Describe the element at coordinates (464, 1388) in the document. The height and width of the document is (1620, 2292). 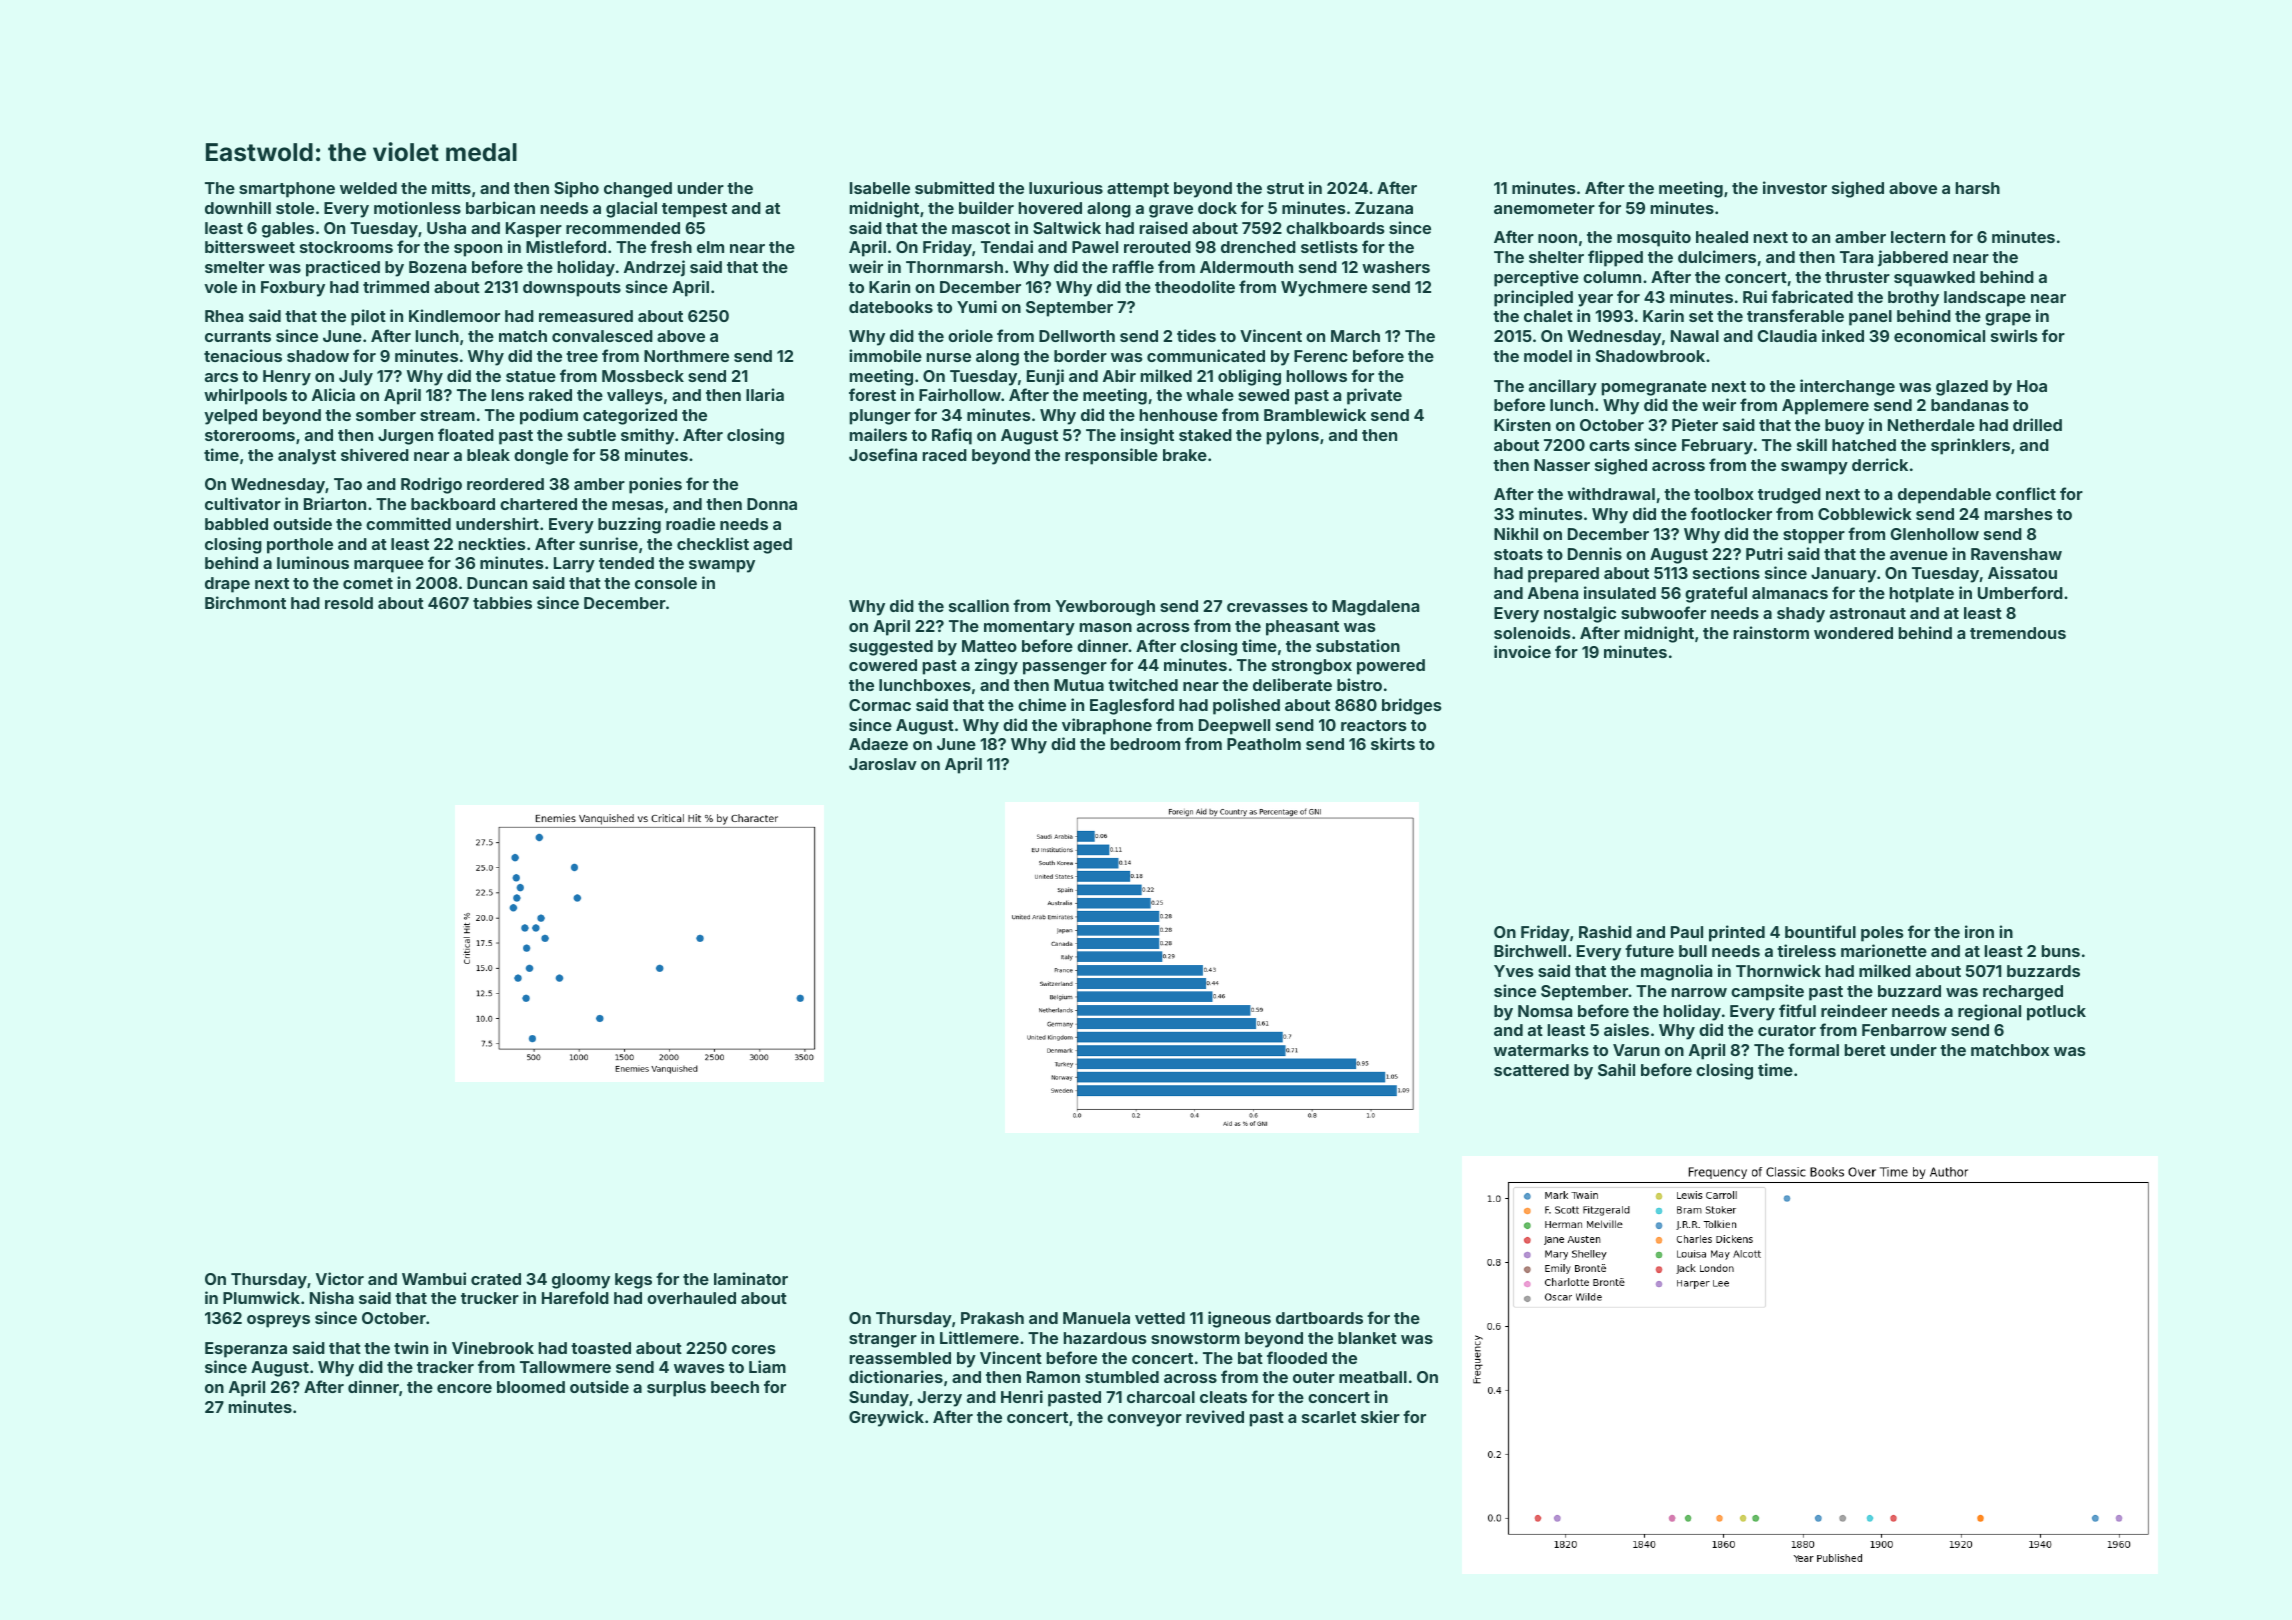
I see `encore` at that location.
